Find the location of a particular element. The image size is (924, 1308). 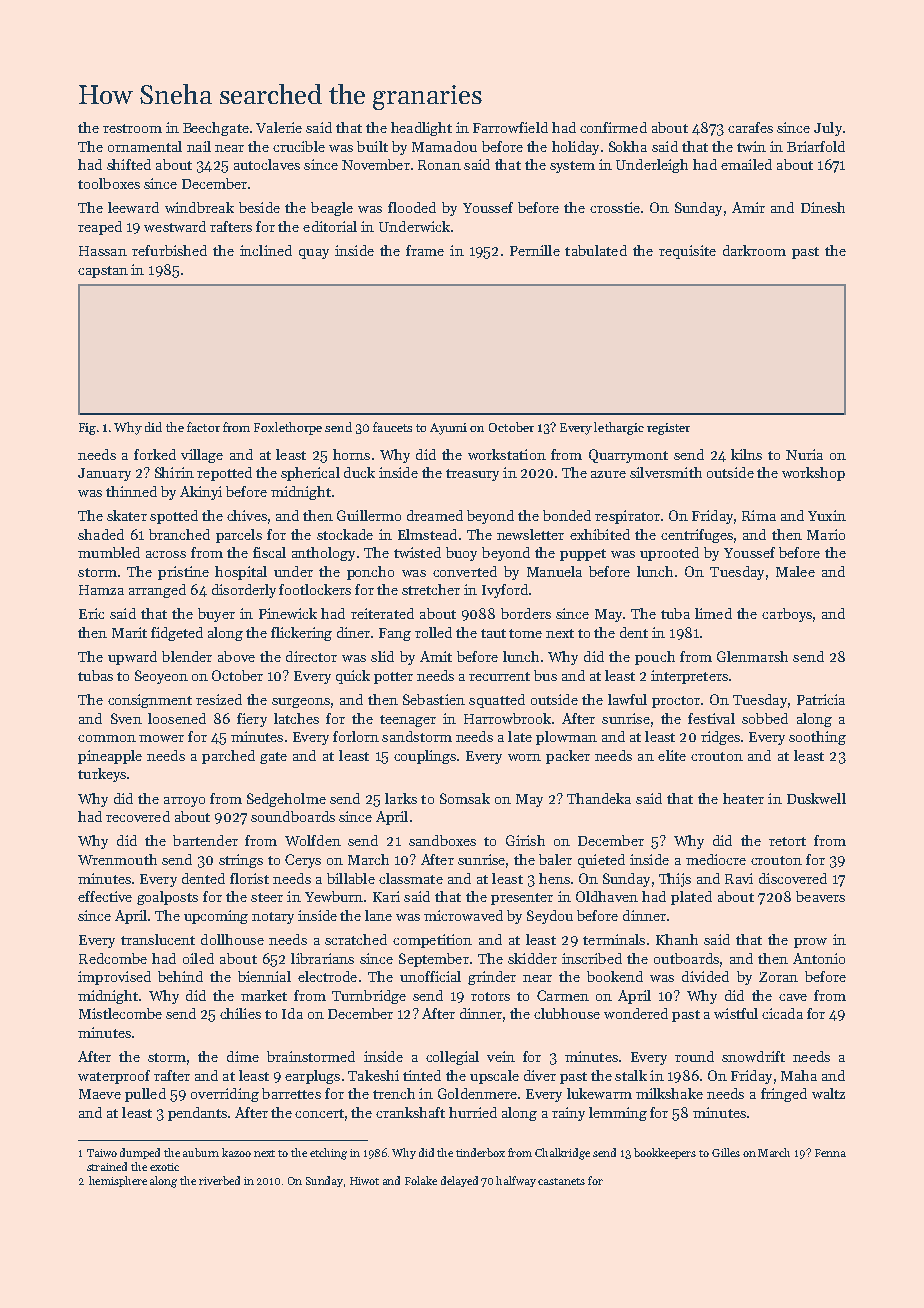

July is located at coordinates (828, 129).
